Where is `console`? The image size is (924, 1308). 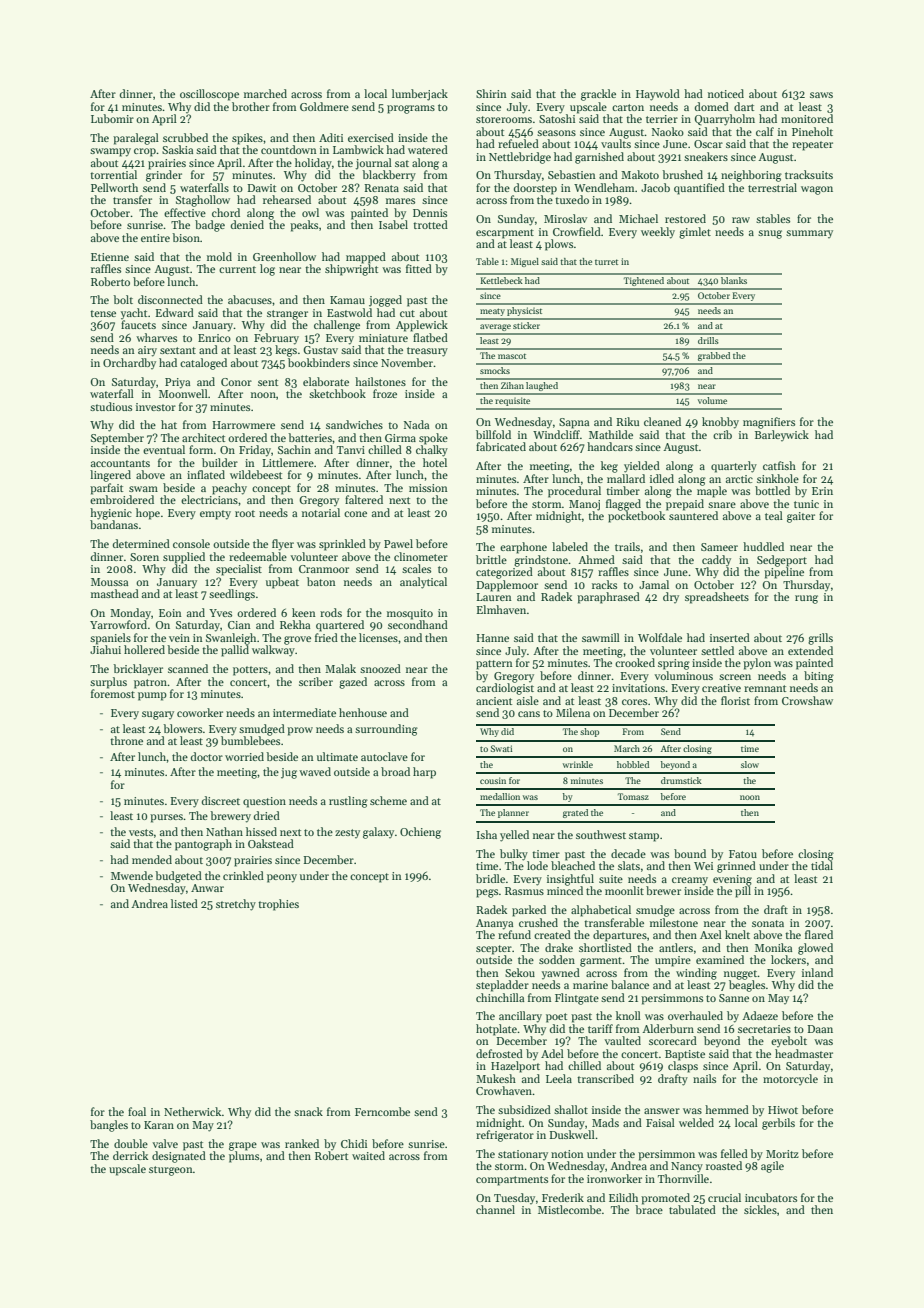 console is located at coordinates (191, 543).
